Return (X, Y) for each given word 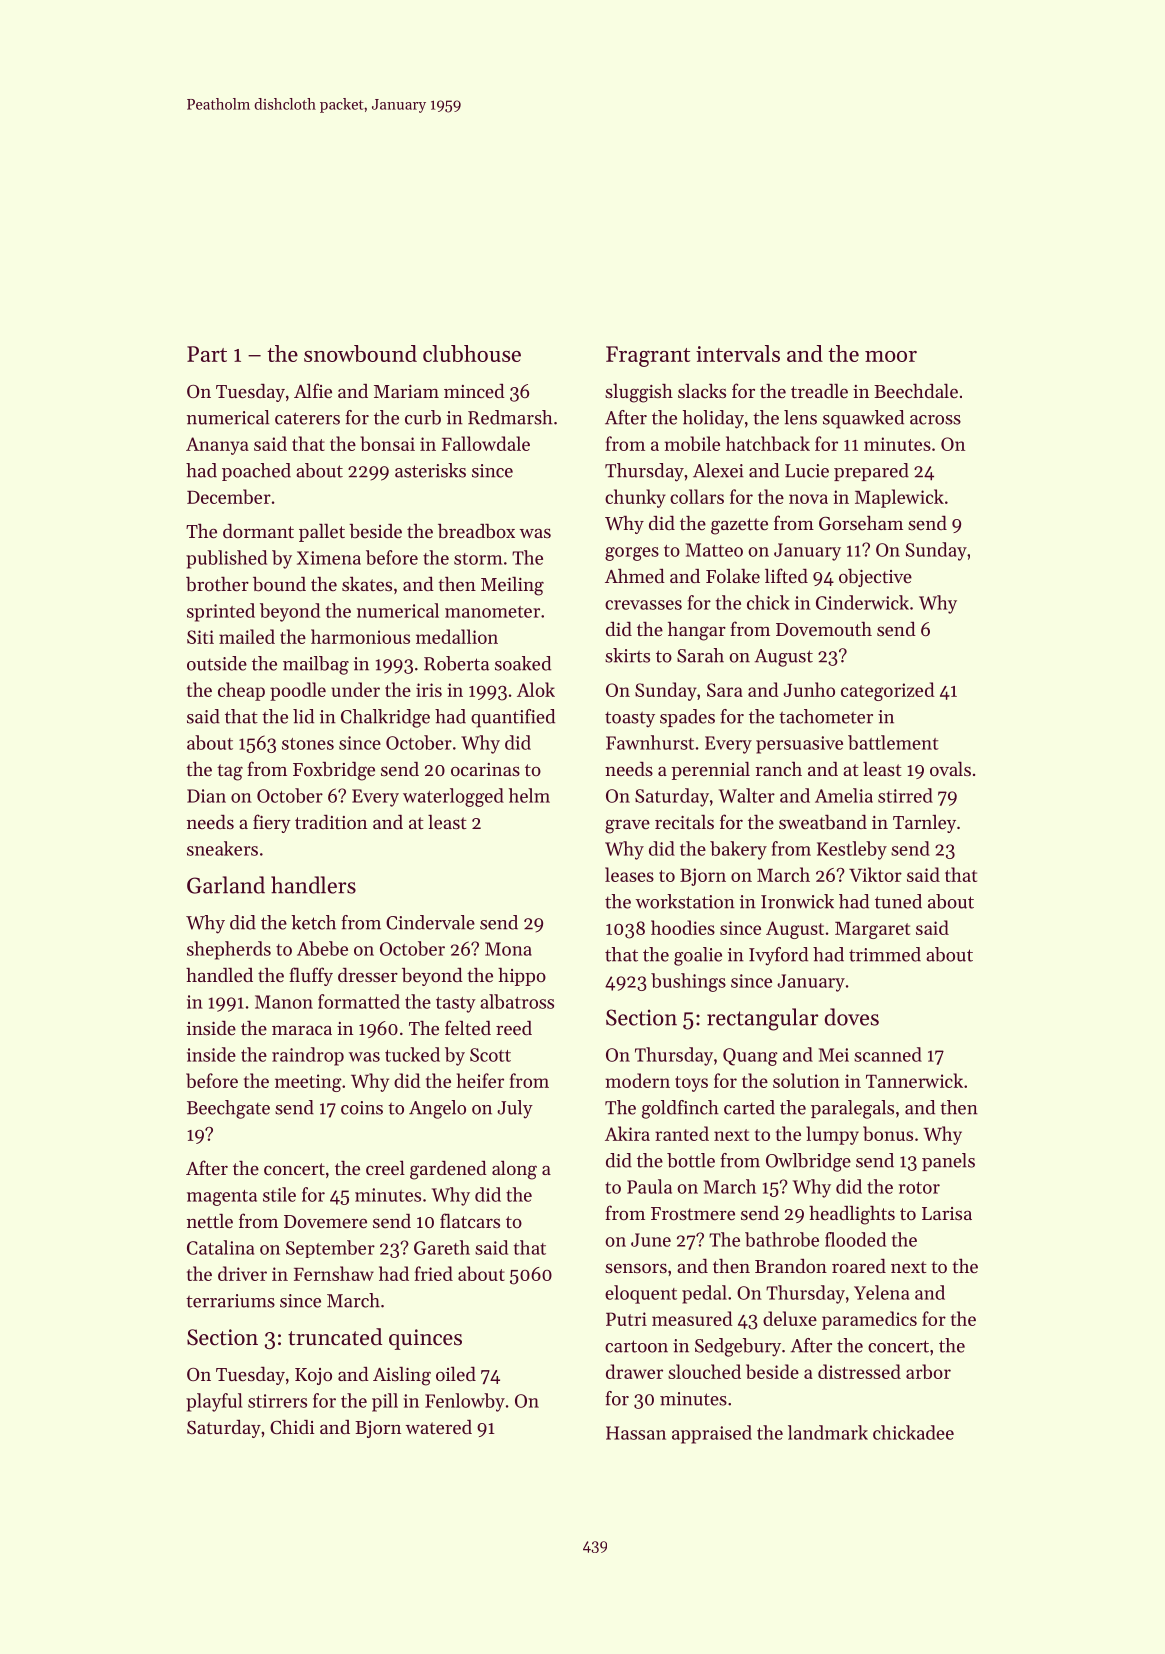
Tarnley (924, 824)
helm (529, 795)
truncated (335, 1337)
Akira (627, 1133)
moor (891, 356)
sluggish (639, 393)
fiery (272, 823)
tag (230, 772)
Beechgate (228, 1109)
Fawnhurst (650, 742)
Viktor (875, 874)
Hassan (636, 1433)
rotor (919, 1188)
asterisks (430, 470)
